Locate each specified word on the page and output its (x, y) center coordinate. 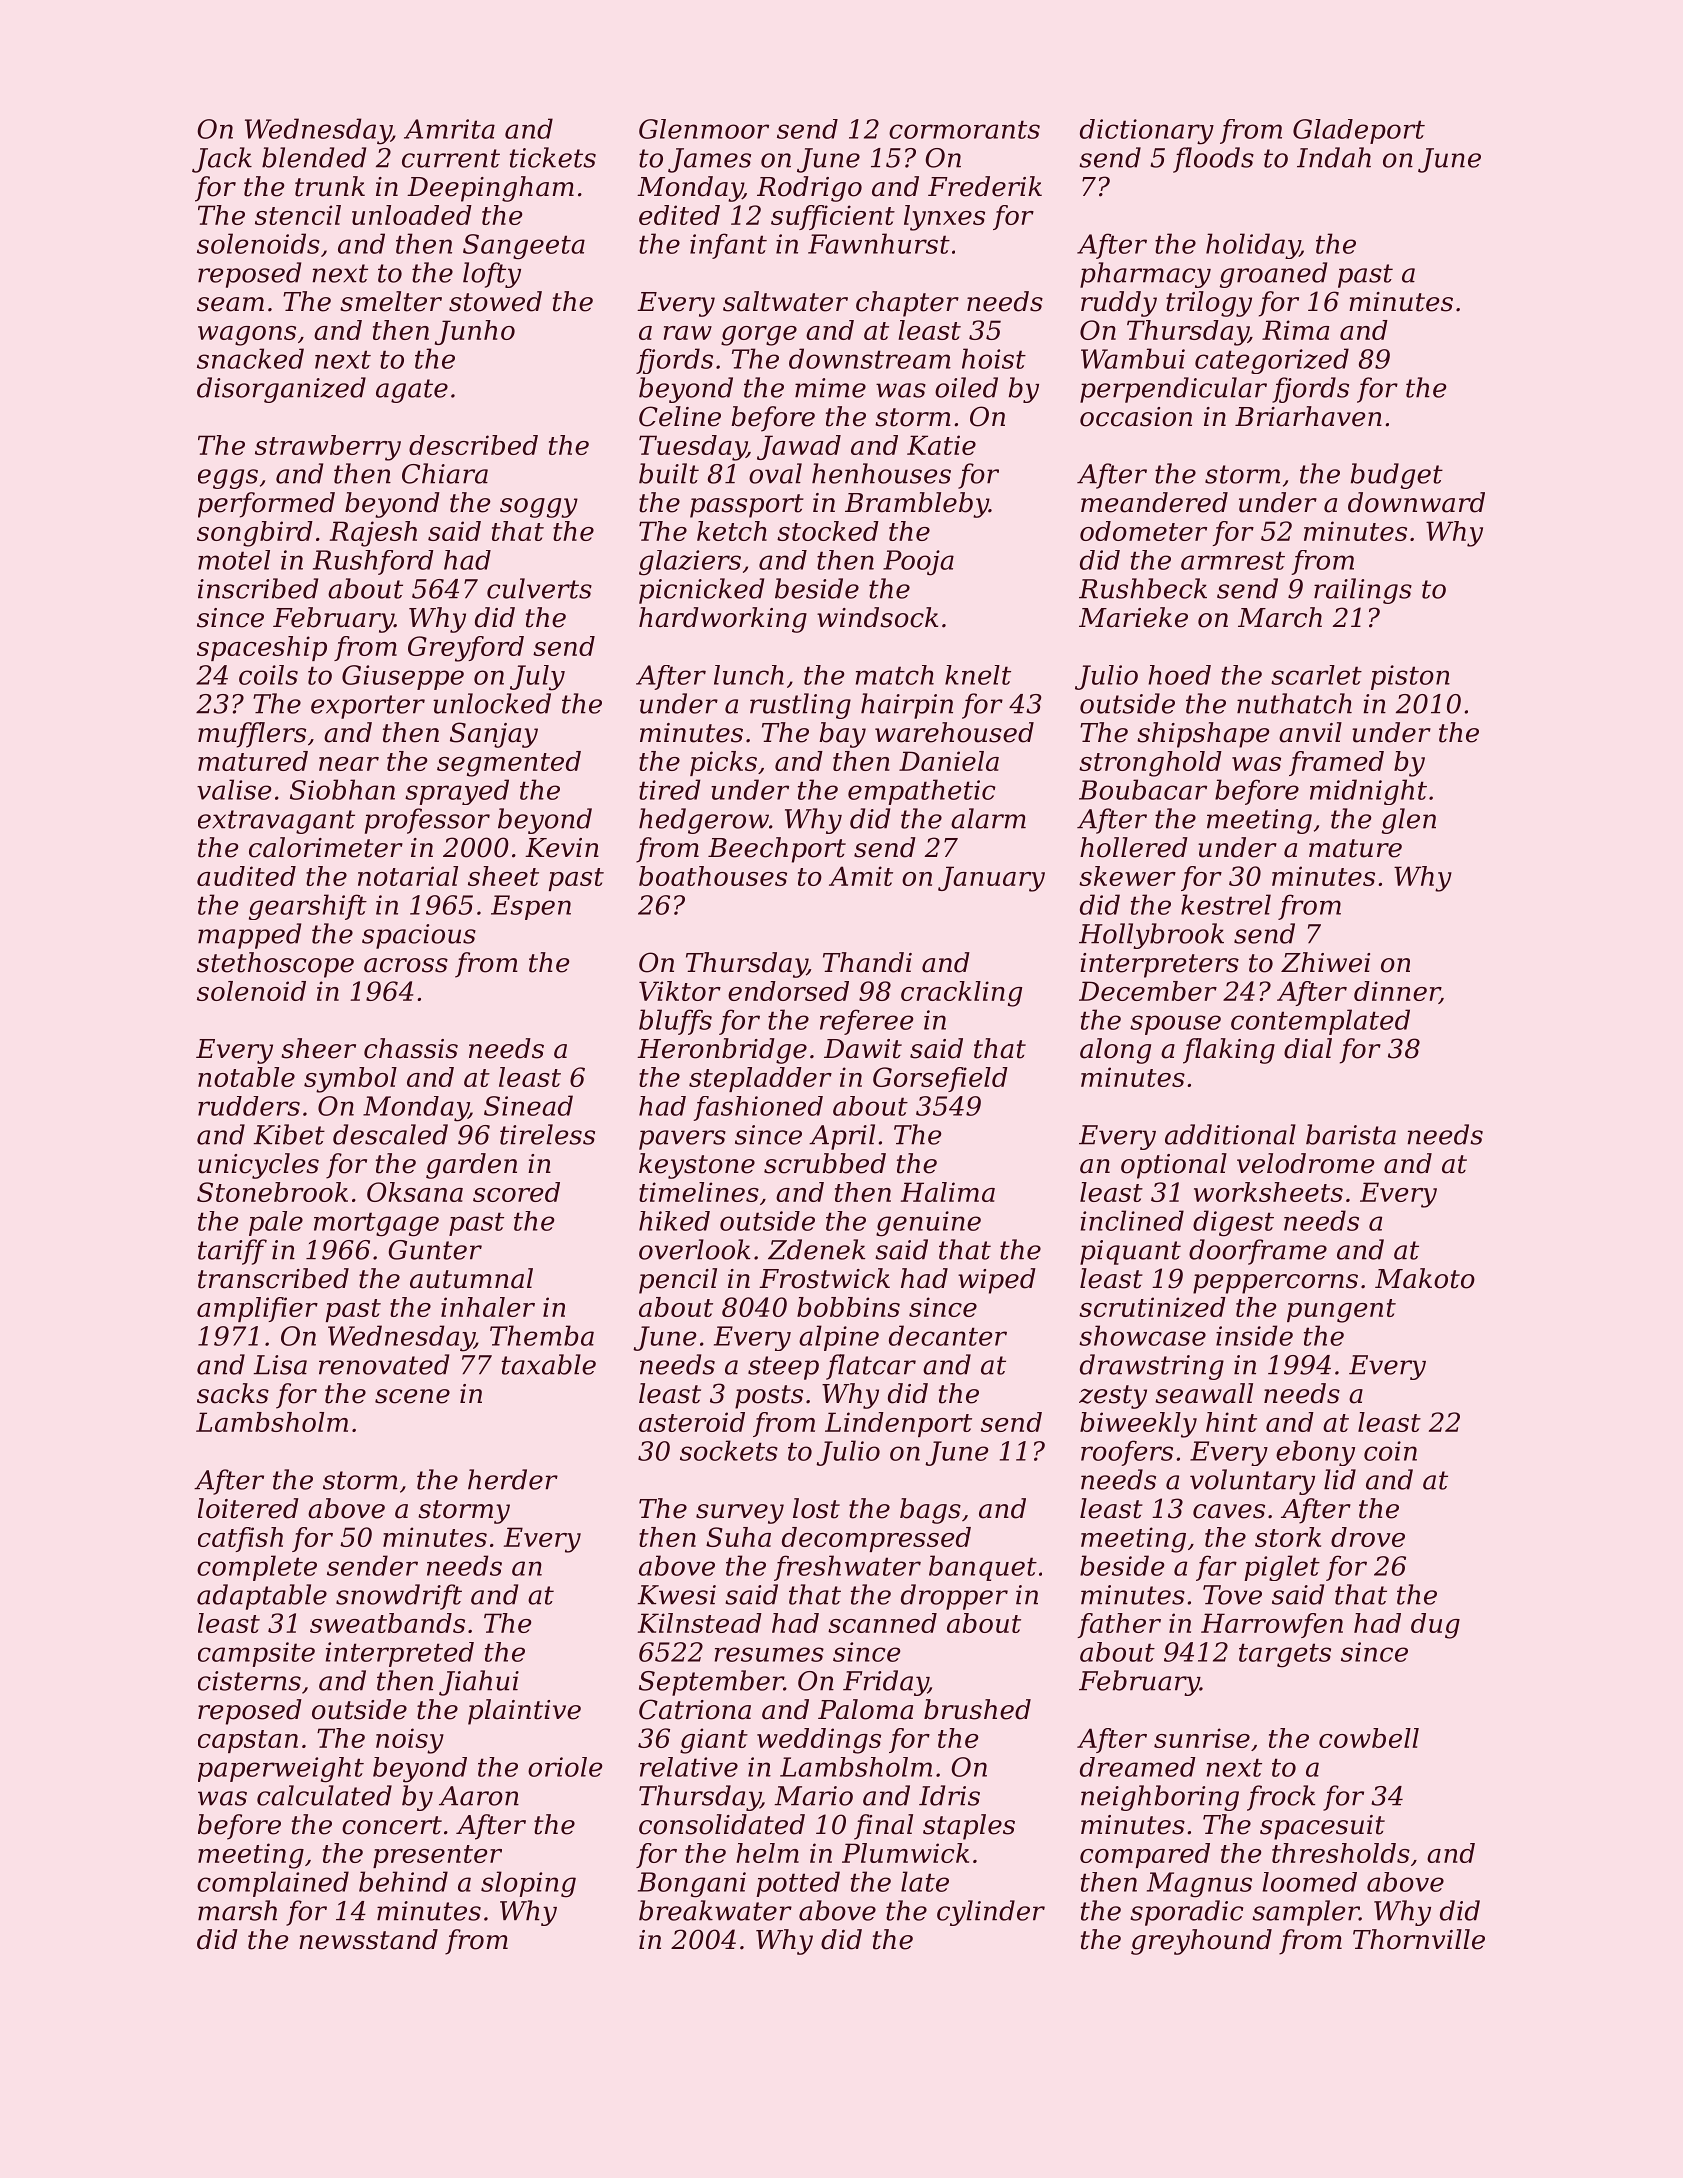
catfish (240, 1539)
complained (273, 1884)
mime (830, 388)
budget (1397, 476)
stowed (495, 301)
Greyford (466, 649)
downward (1416, 502)
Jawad (799, 447)
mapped (249, 936)
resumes (769, 1654)
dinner (1397, 992)
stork (1288, 1537)
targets (1285, 1655)
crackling (961, 994)
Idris (949, 1795)
